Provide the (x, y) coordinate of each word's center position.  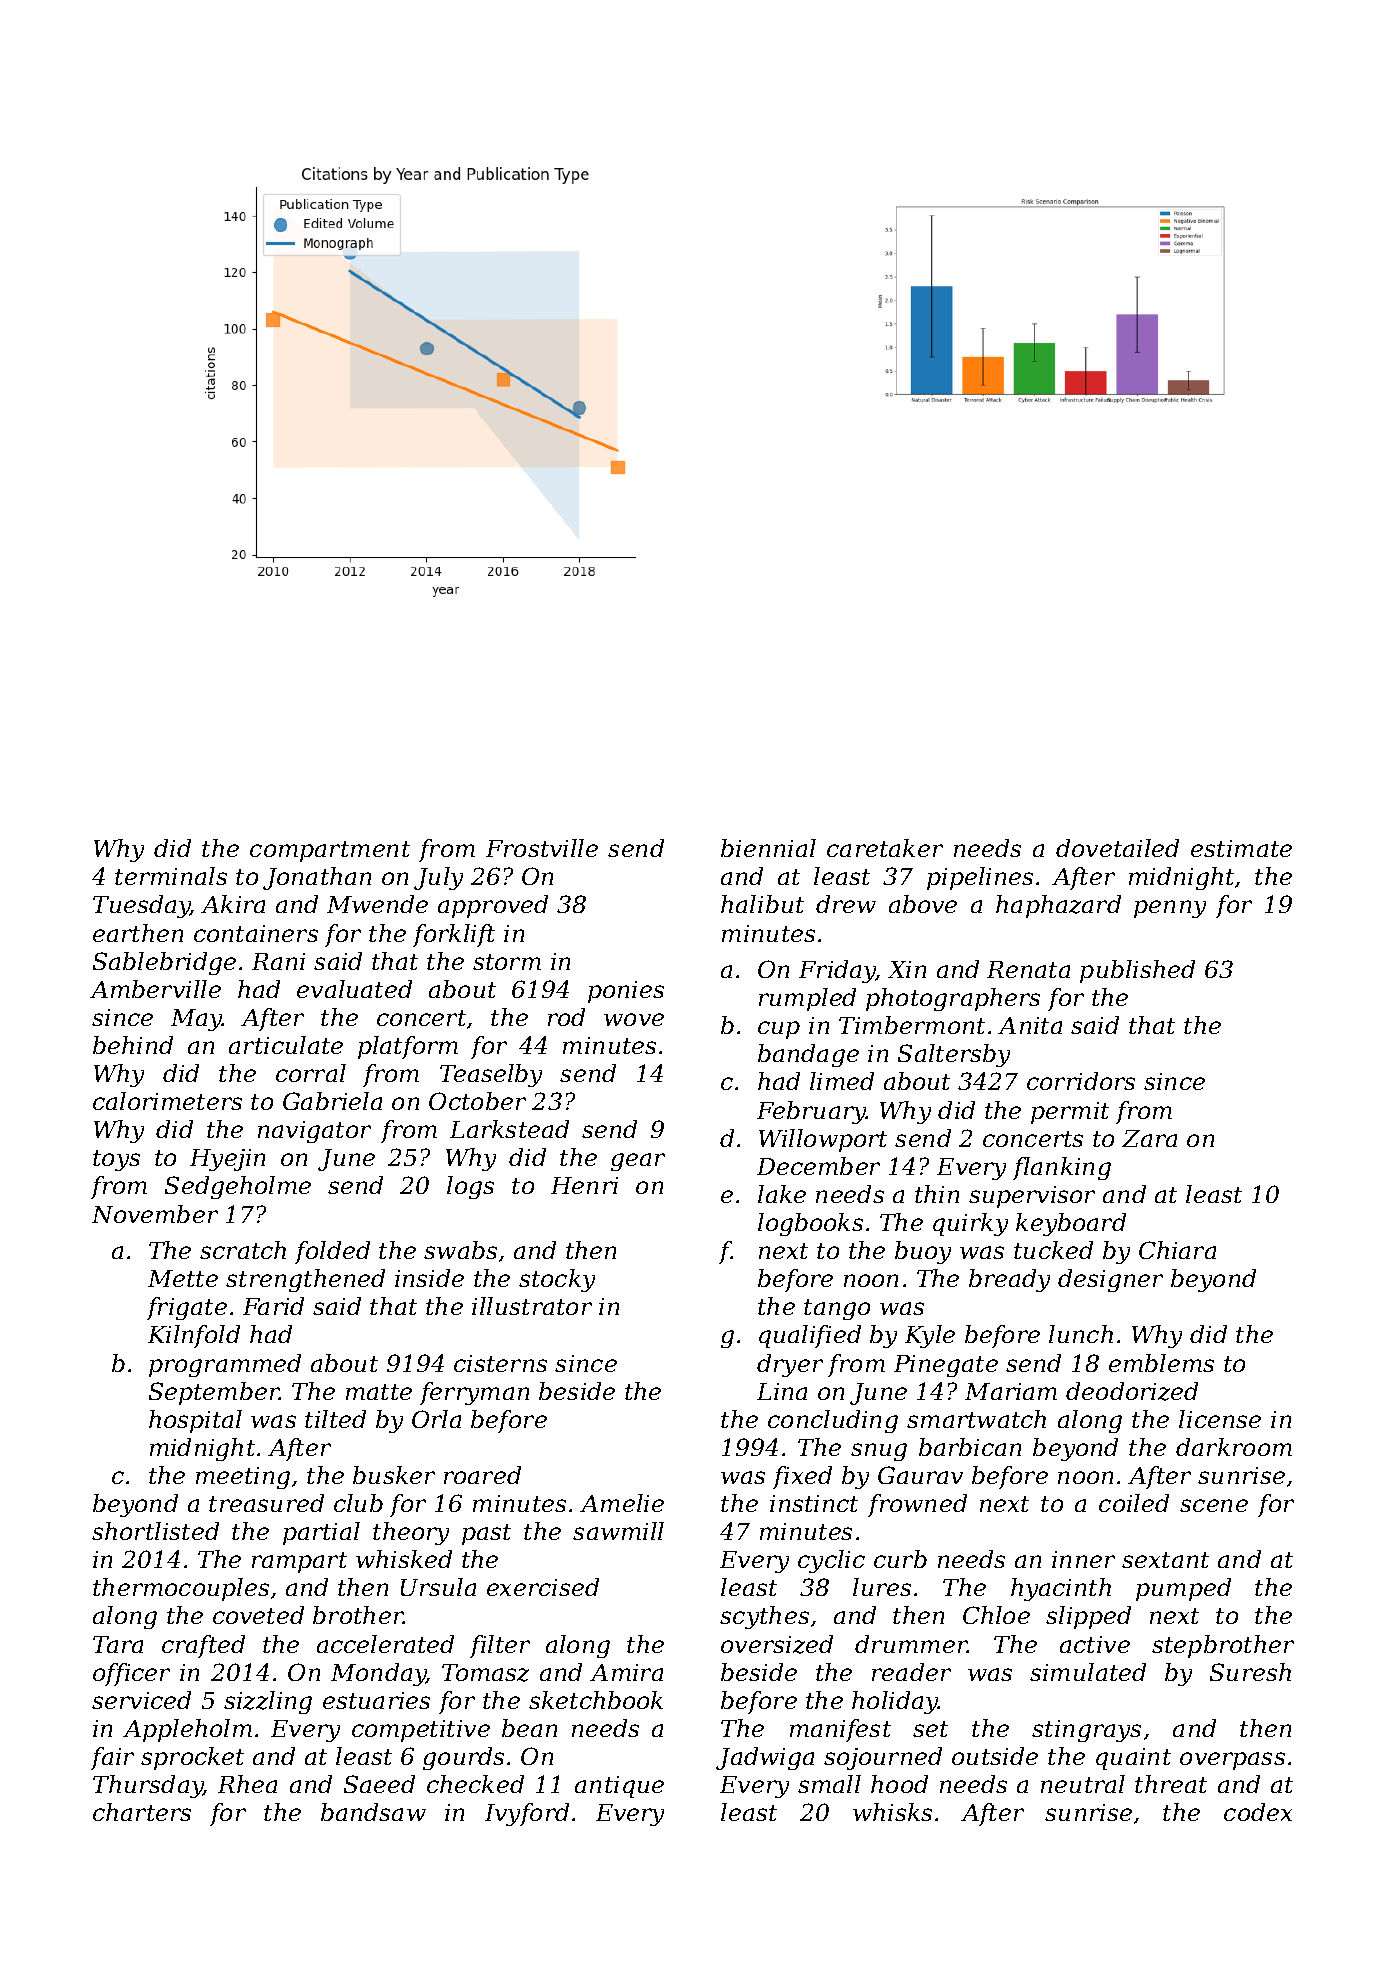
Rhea (247, 1784)
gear (638, 1162)
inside (429, 1278)
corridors (1081, 1081)
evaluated (354, 989)
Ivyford (527, 1814)
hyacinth (1061, 1589)
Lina (782, 1391)
